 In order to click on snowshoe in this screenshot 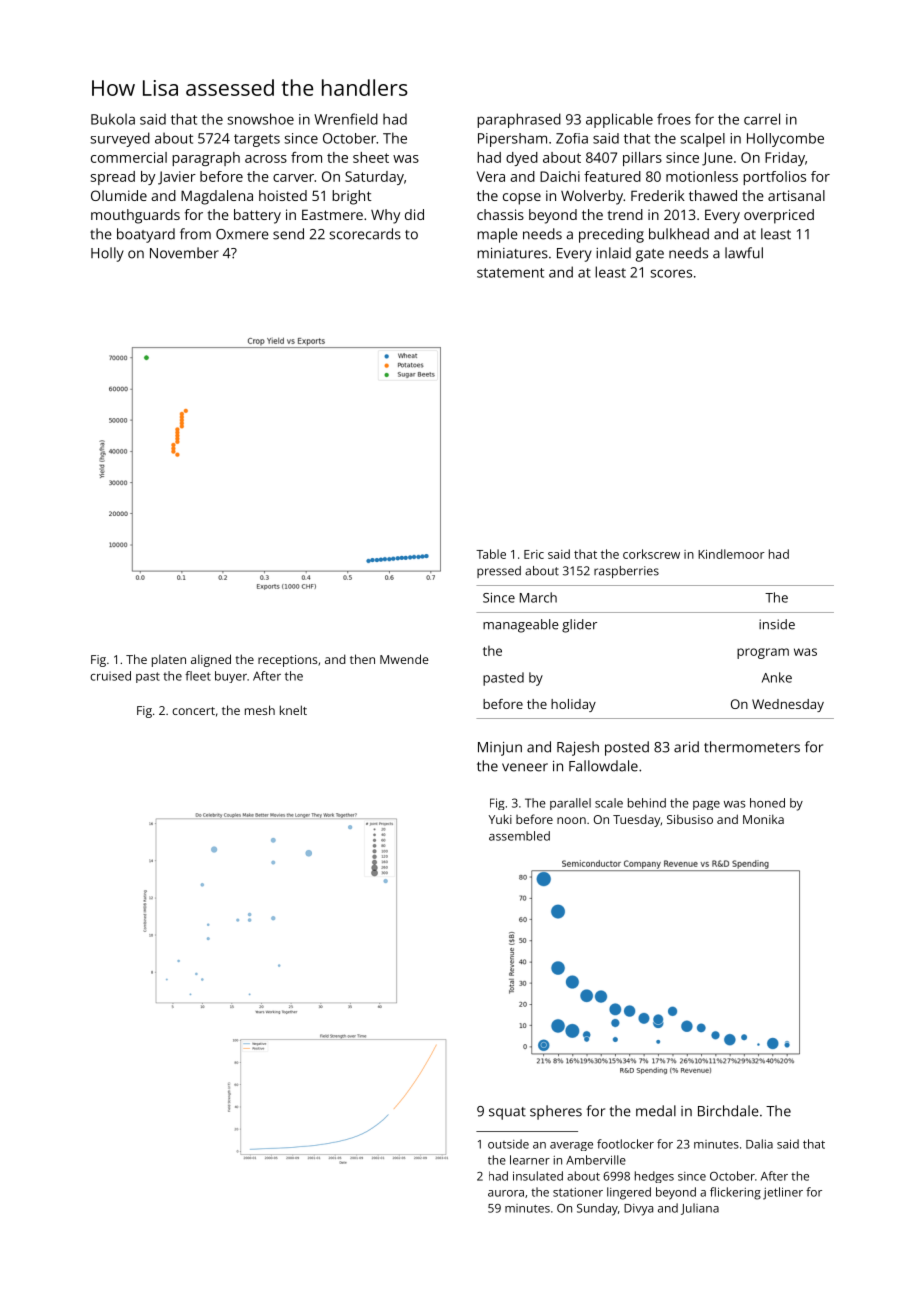, I will do `click(261, 119)`.
